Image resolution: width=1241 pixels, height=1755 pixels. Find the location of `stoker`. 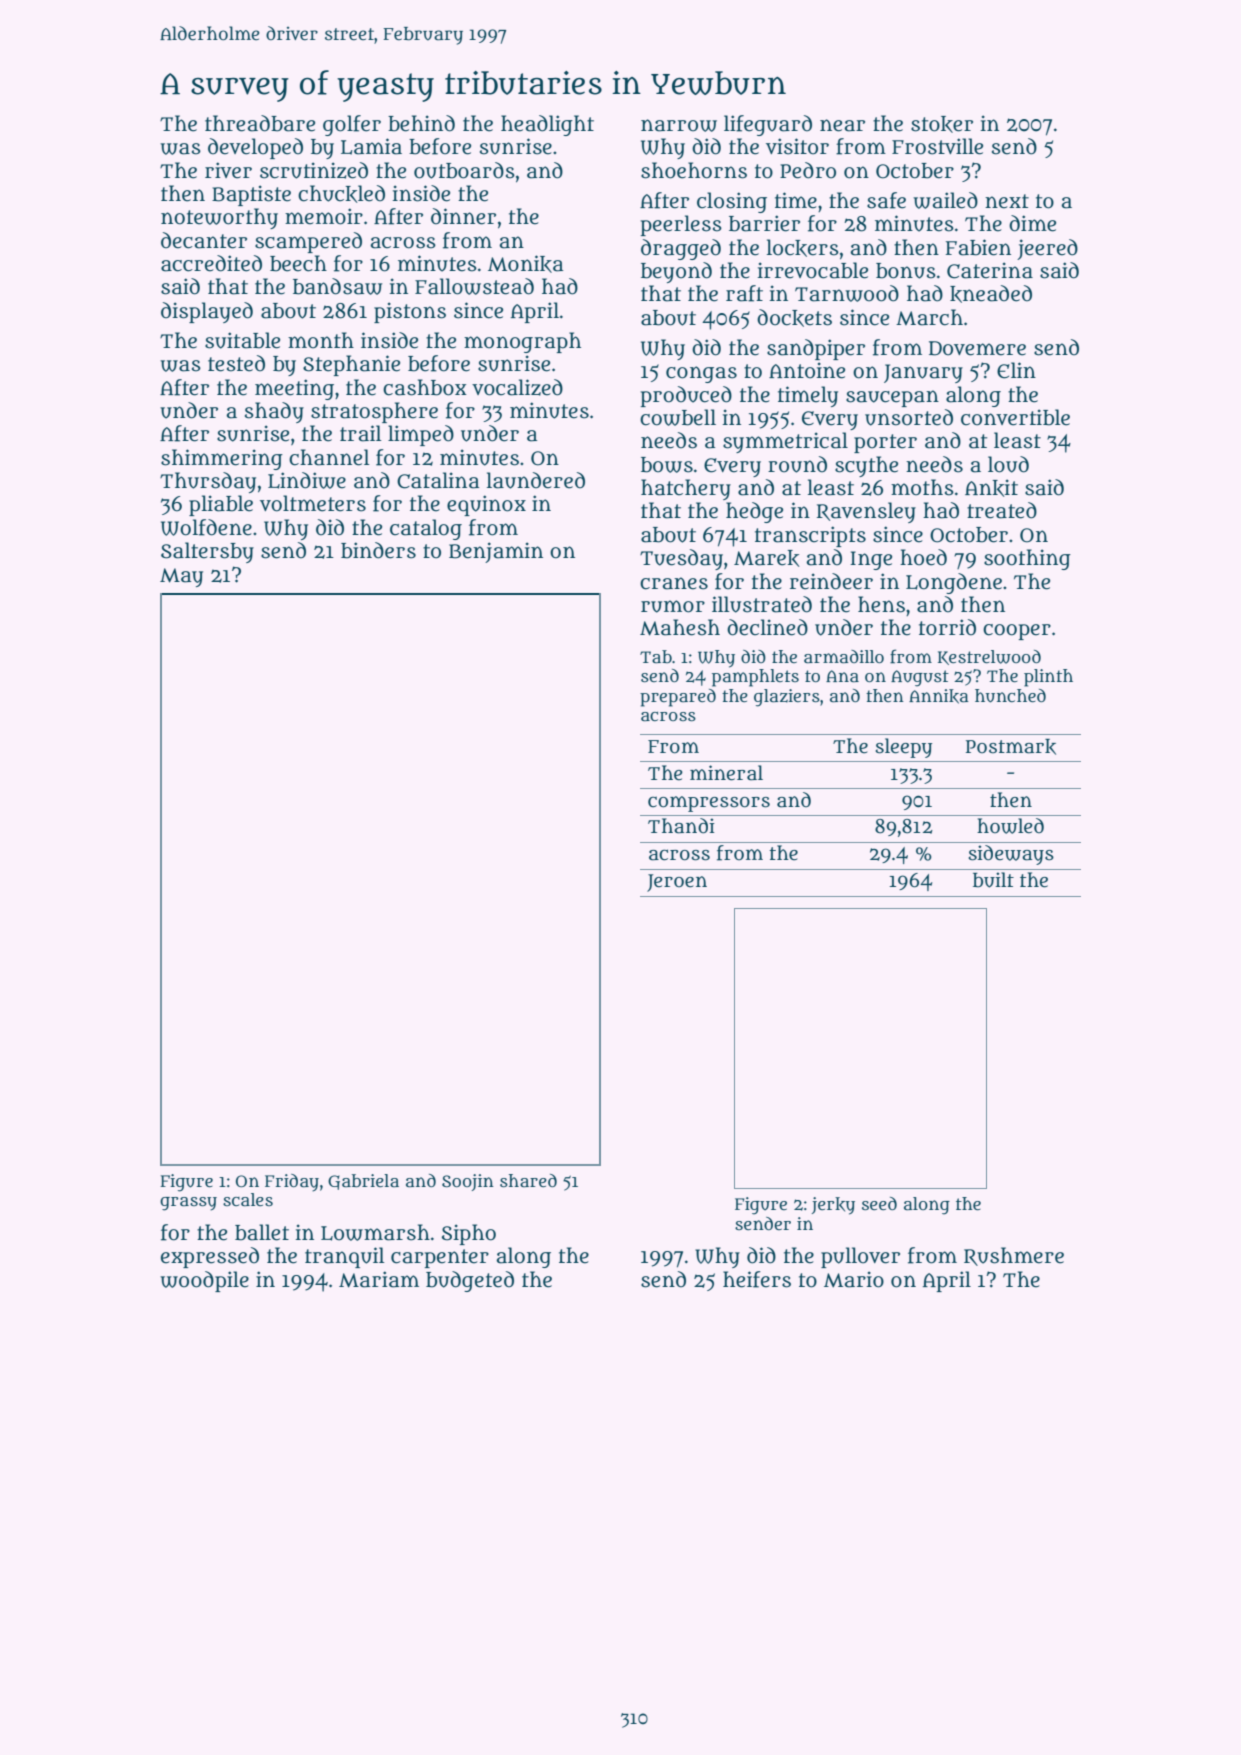

stoker is located at coordinates (942, 124).
